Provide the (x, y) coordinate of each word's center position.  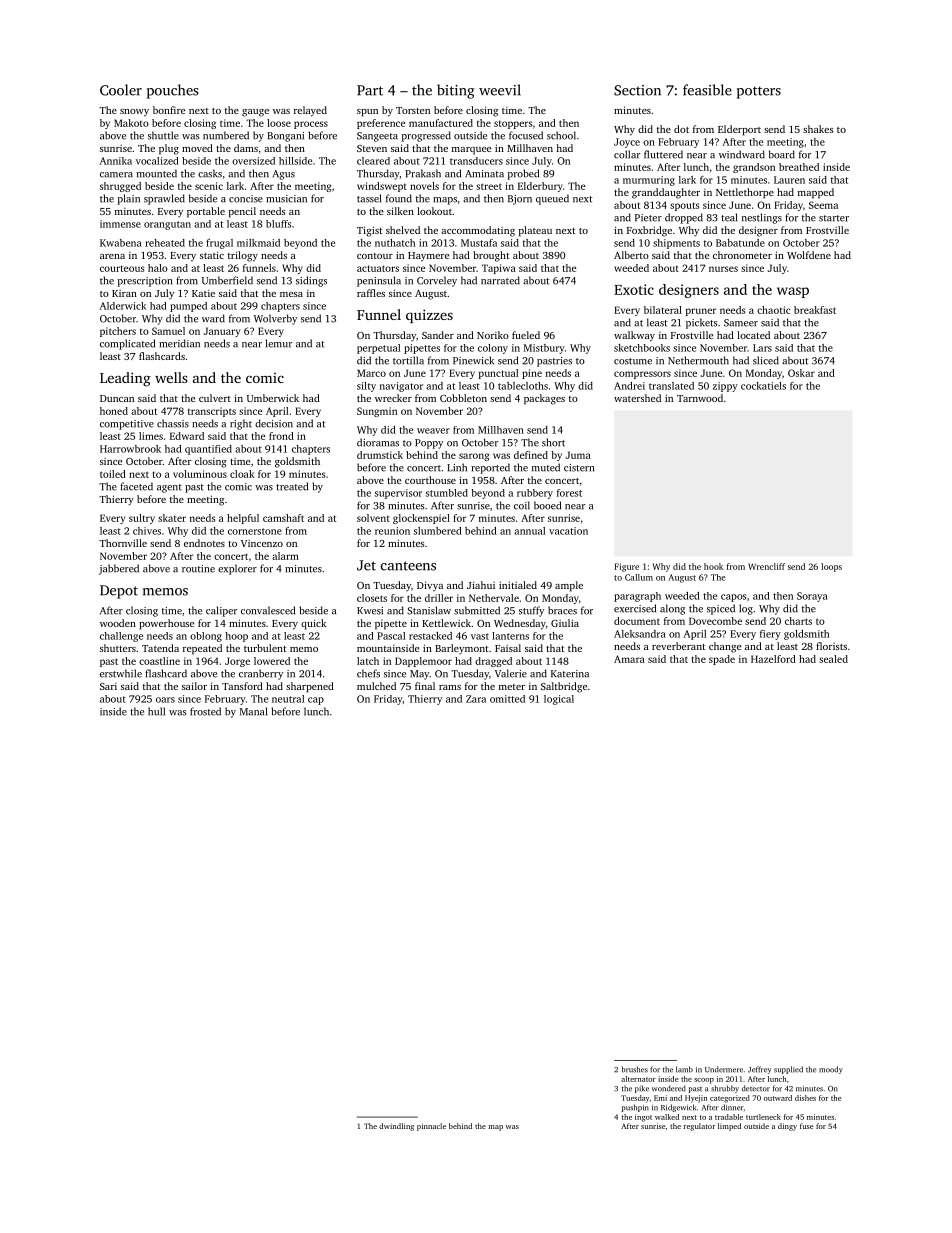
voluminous (200, 474)
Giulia (565, 623)
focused (526, 135)
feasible (707, 90)
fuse (807, 1126)
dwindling (396, 1127)
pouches (173, 91)
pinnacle (431, 1127)
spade (722, 660)
